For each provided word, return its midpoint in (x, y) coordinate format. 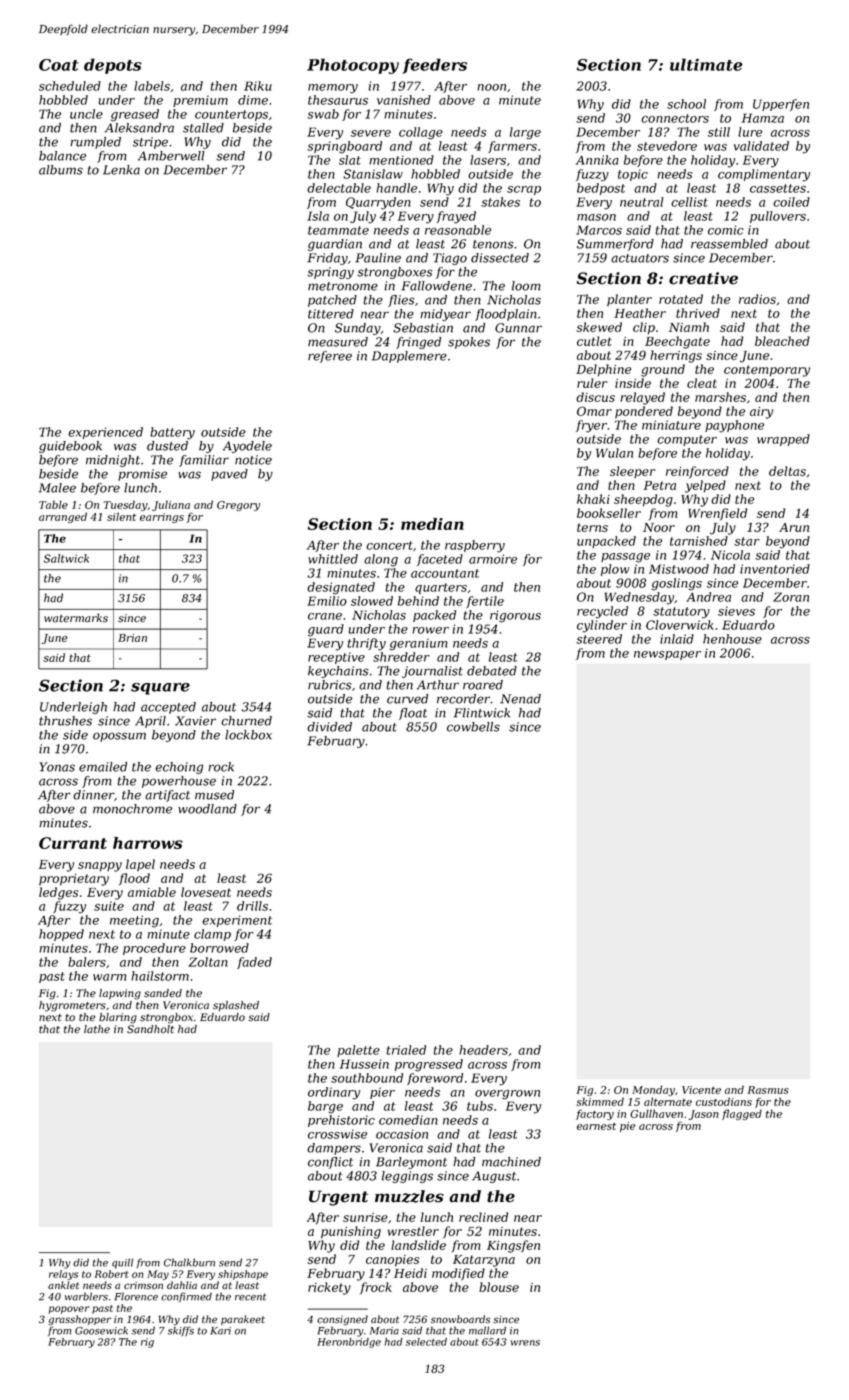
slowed (372, 601)
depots (113, 66)
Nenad (520, 699)
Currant (73, 843)
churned (246, 721)
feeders (435, 66)
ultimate (706, 64)
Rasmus (768, 1090)
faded (254, 963)
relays (63, 1275)
